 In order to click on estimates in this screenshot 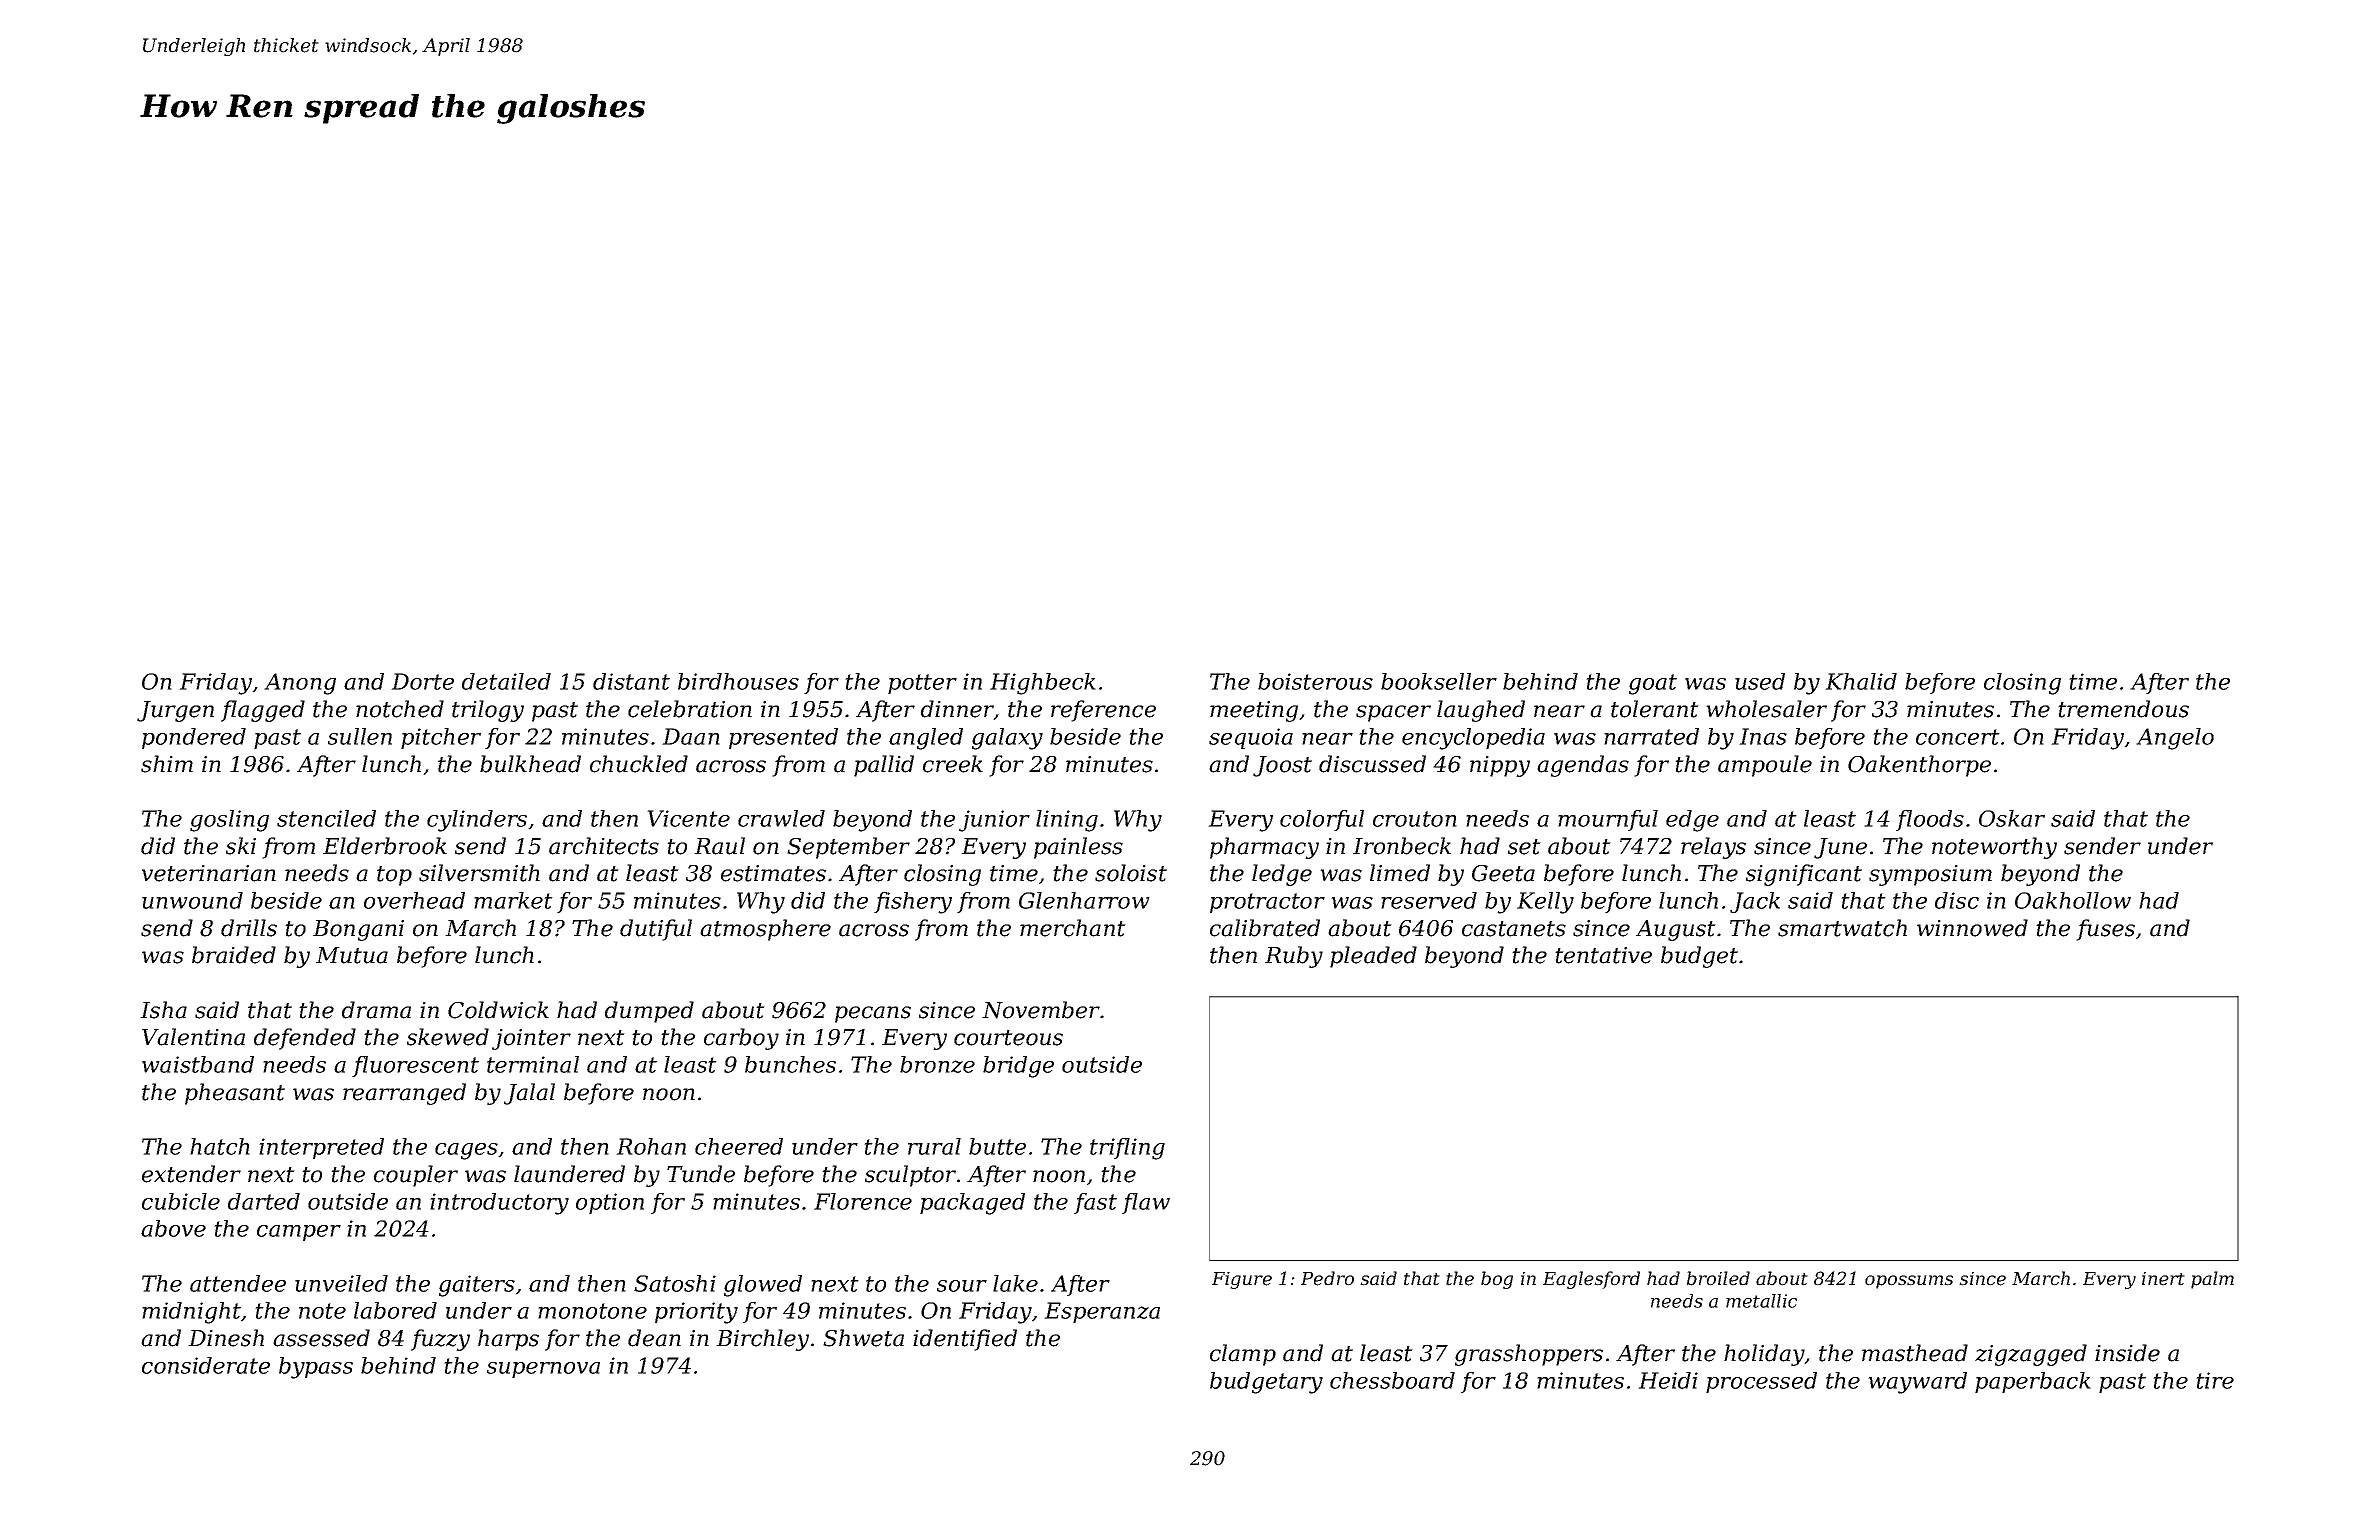, I will do `click(773, 873)`.
